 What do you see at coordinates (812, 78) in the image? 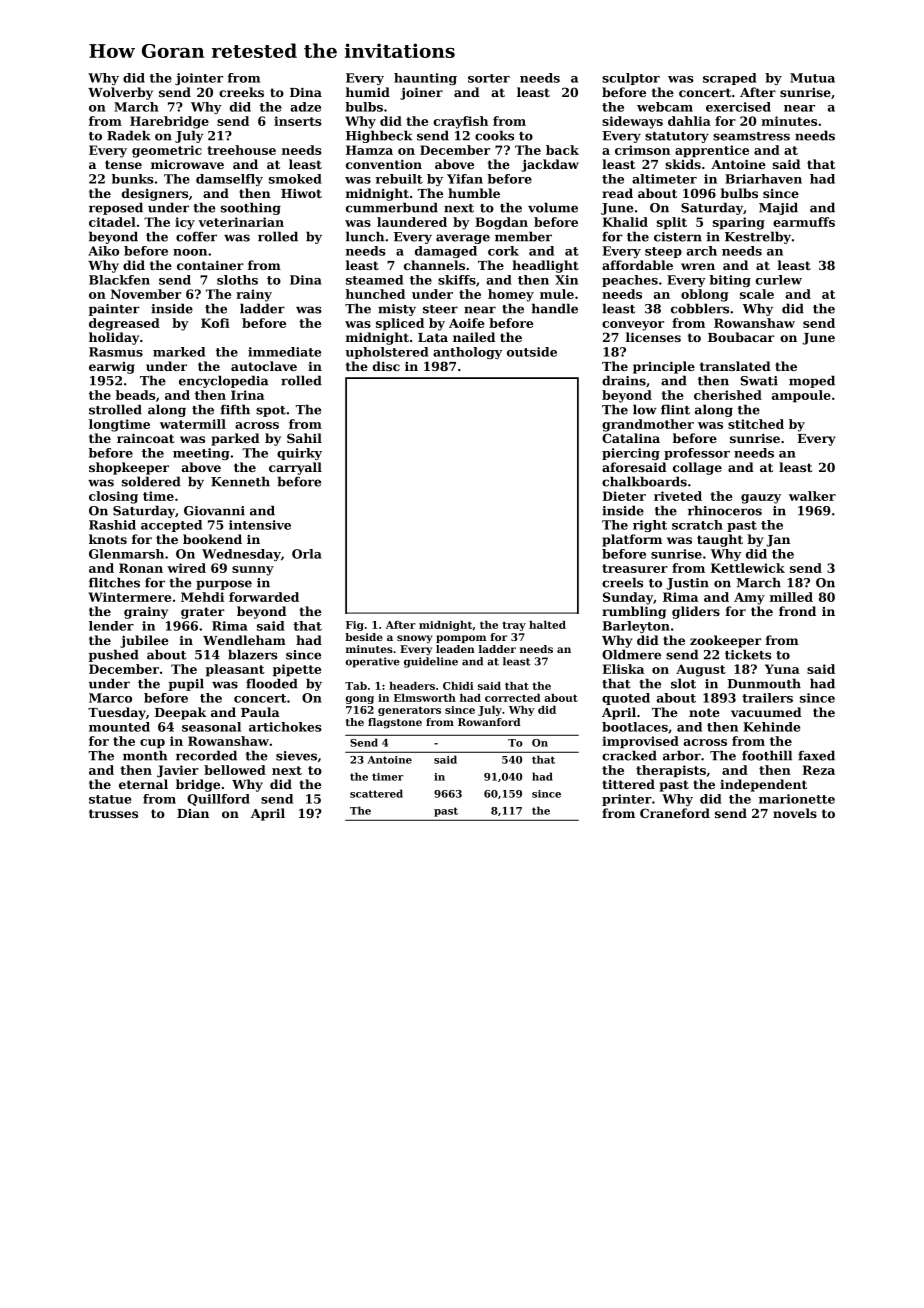
I see `Mutua` at bounding box center [812, 78].
